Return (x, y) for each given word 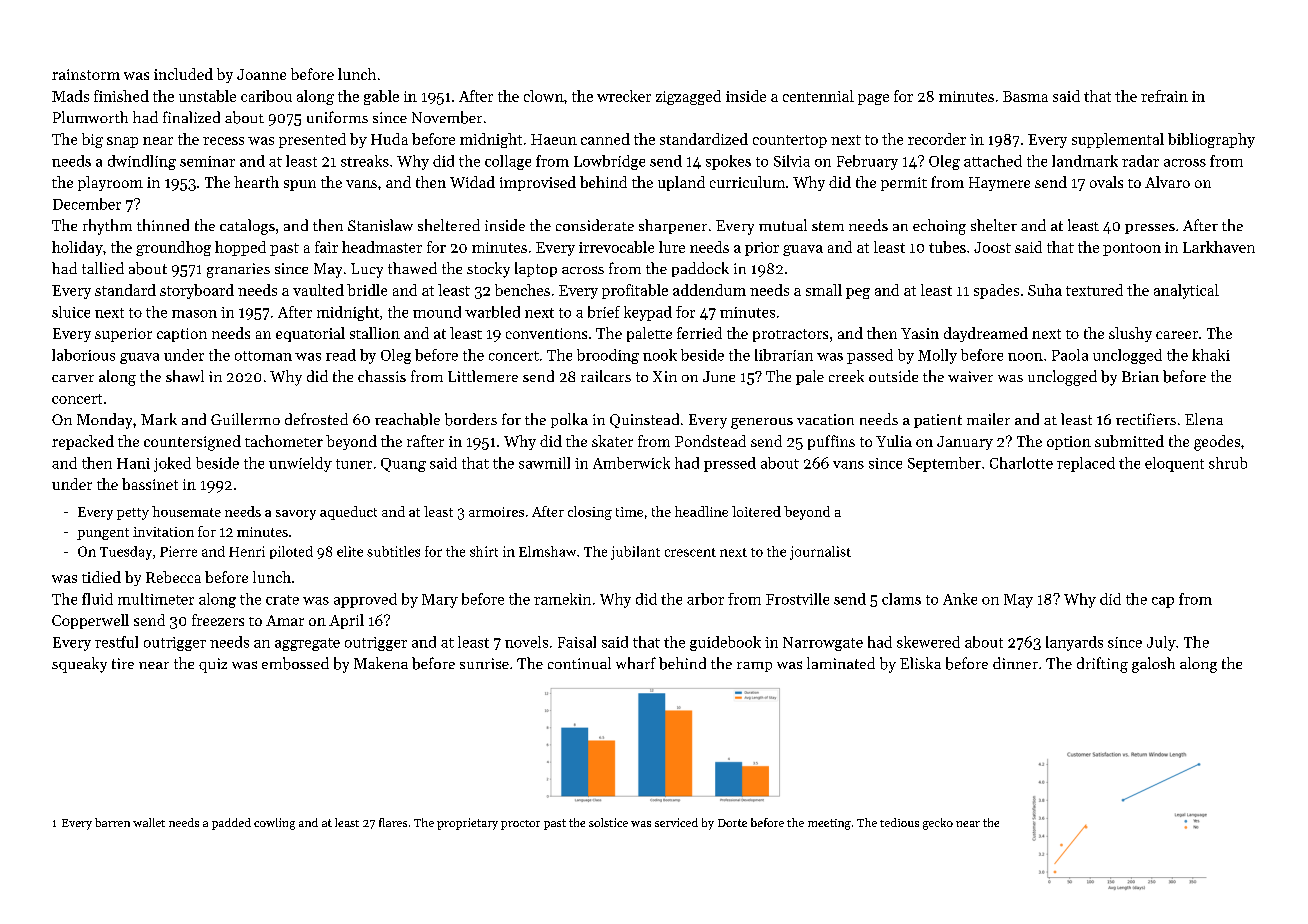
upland (681, 183)
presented (312, 140)
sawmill (544, 463)
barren (112, 822)
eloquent (1174, 464)
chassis (382, 376)
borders (471, 419)
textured (1094, 290)
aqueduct (348, 513)
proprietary (467, 824)
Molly (937, 356)
